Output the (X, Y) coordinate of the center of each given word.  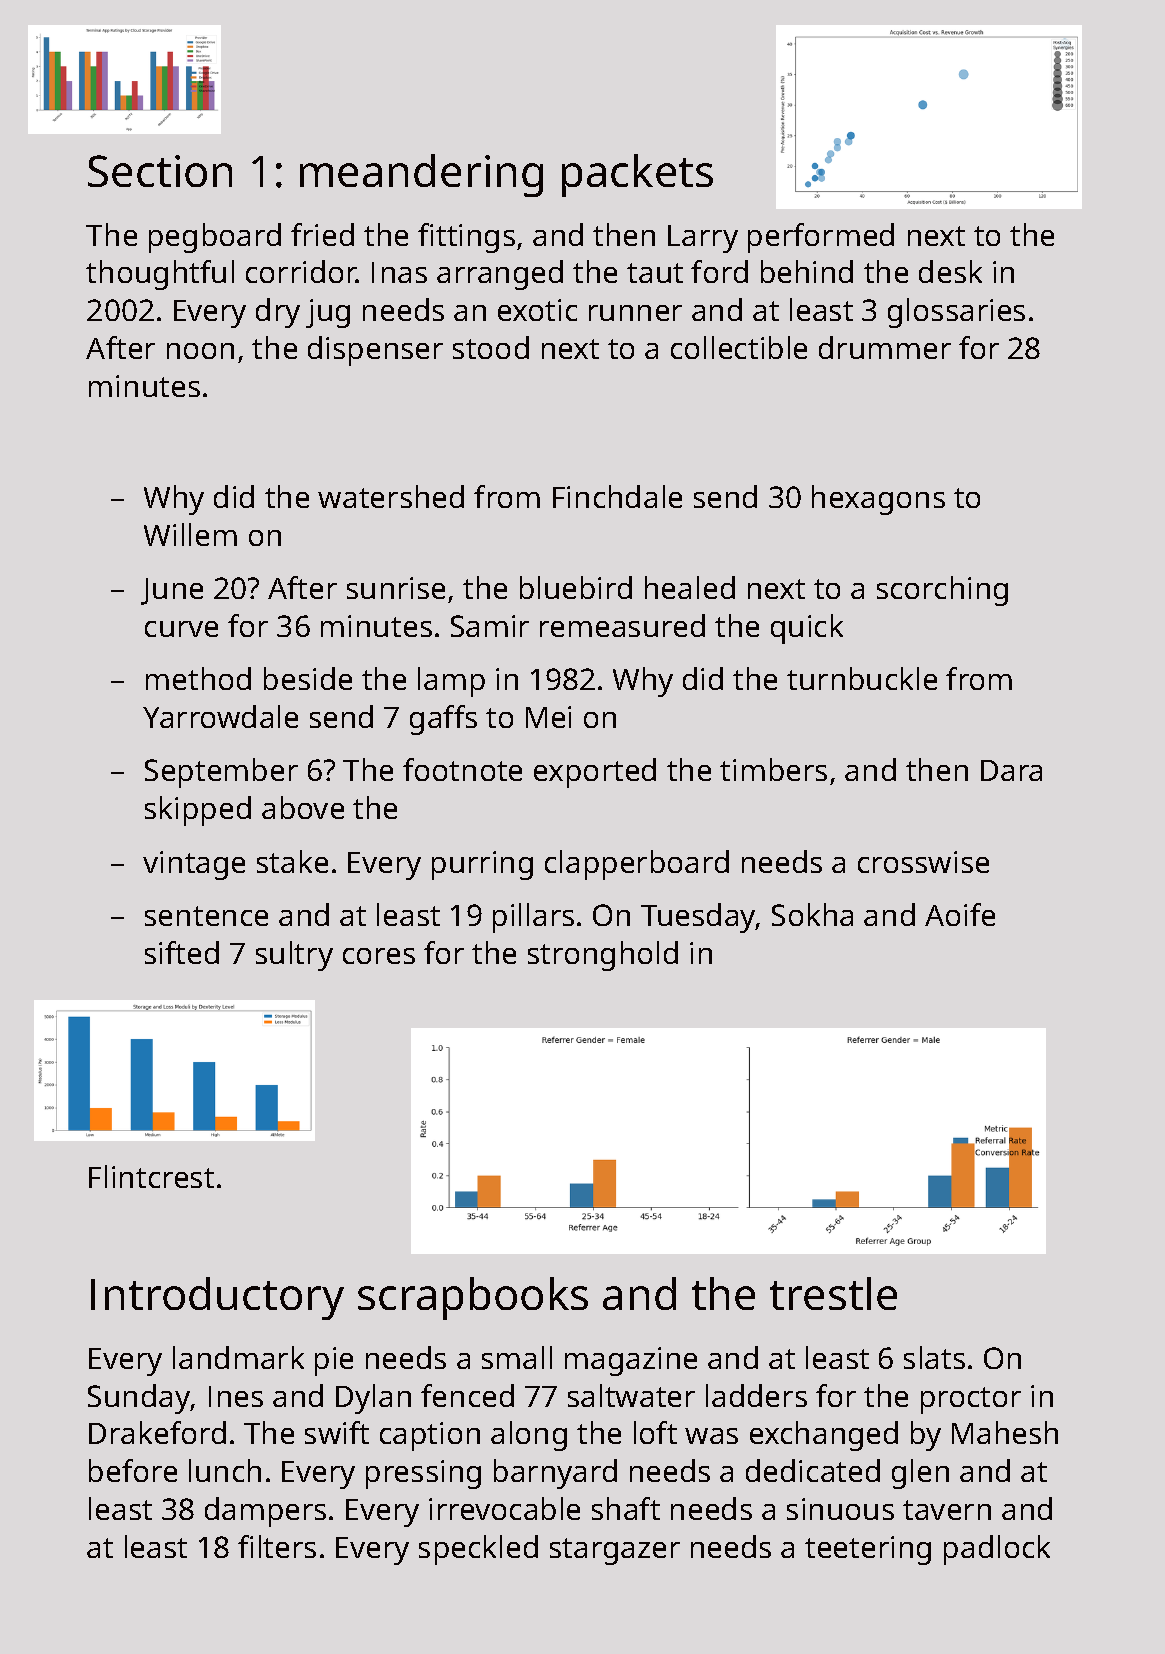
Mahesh (1005, 1432)
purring (482, 865)
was (711, 1436)
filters (277, 1546)
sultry (294, 956)
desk (950, 271)
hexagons (878, 500)
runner (635, 313)
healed (690, 587)
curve (181, 629)
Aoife (960, 914)
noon (200, 351)
